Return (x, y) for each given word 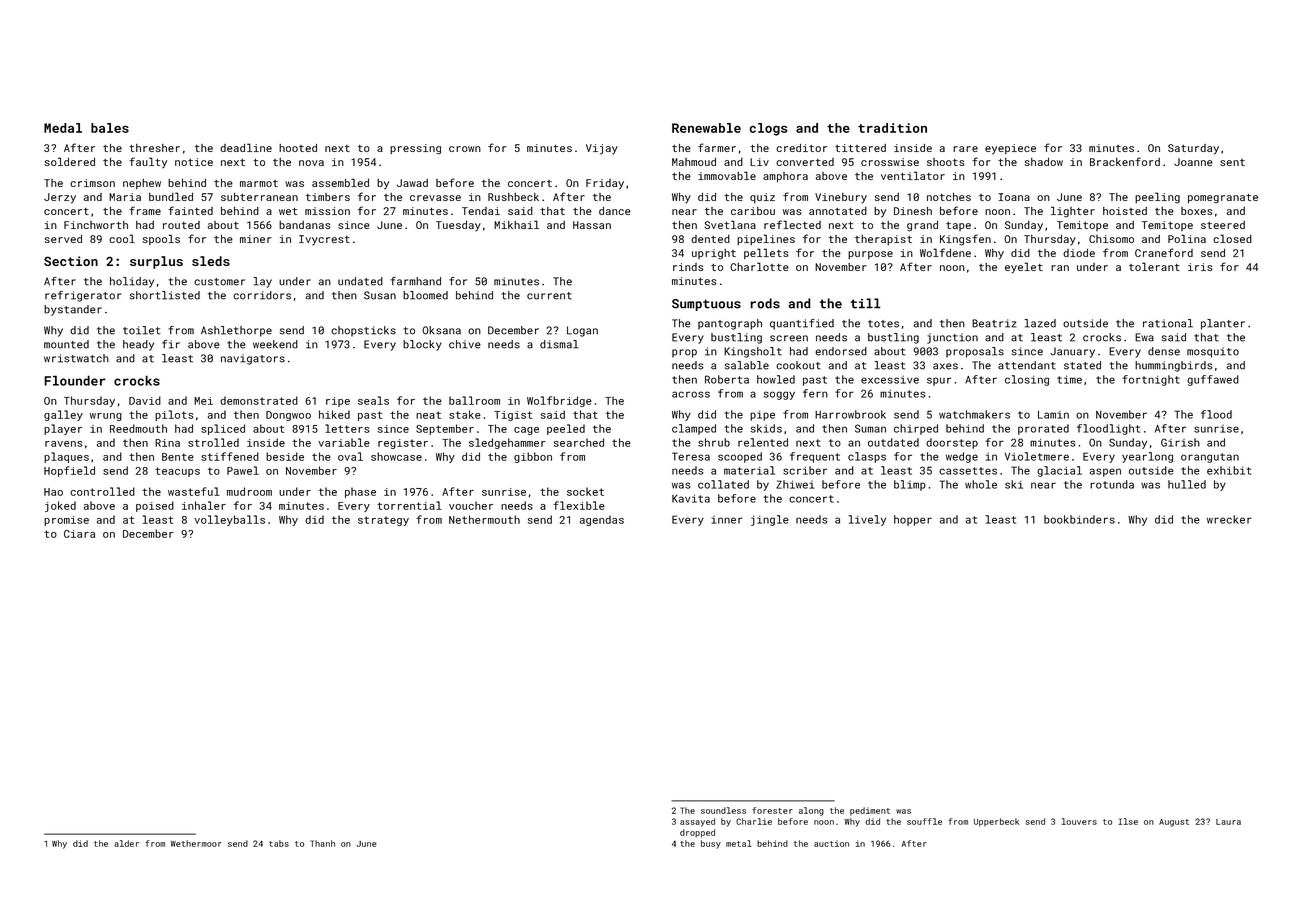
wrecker (1229, 519)
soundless (723, 810)
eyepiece (1010, 149)
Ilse (1128, 821)
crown (465, 149)
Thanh (322, 843)
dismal (559, 344)
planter (1223, 324)
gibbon (533, 457)
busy (711, 844)
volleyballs (229, 520)
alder (126, 843)
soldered (70, 161)
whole (981, 484)
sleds (211, 261)
